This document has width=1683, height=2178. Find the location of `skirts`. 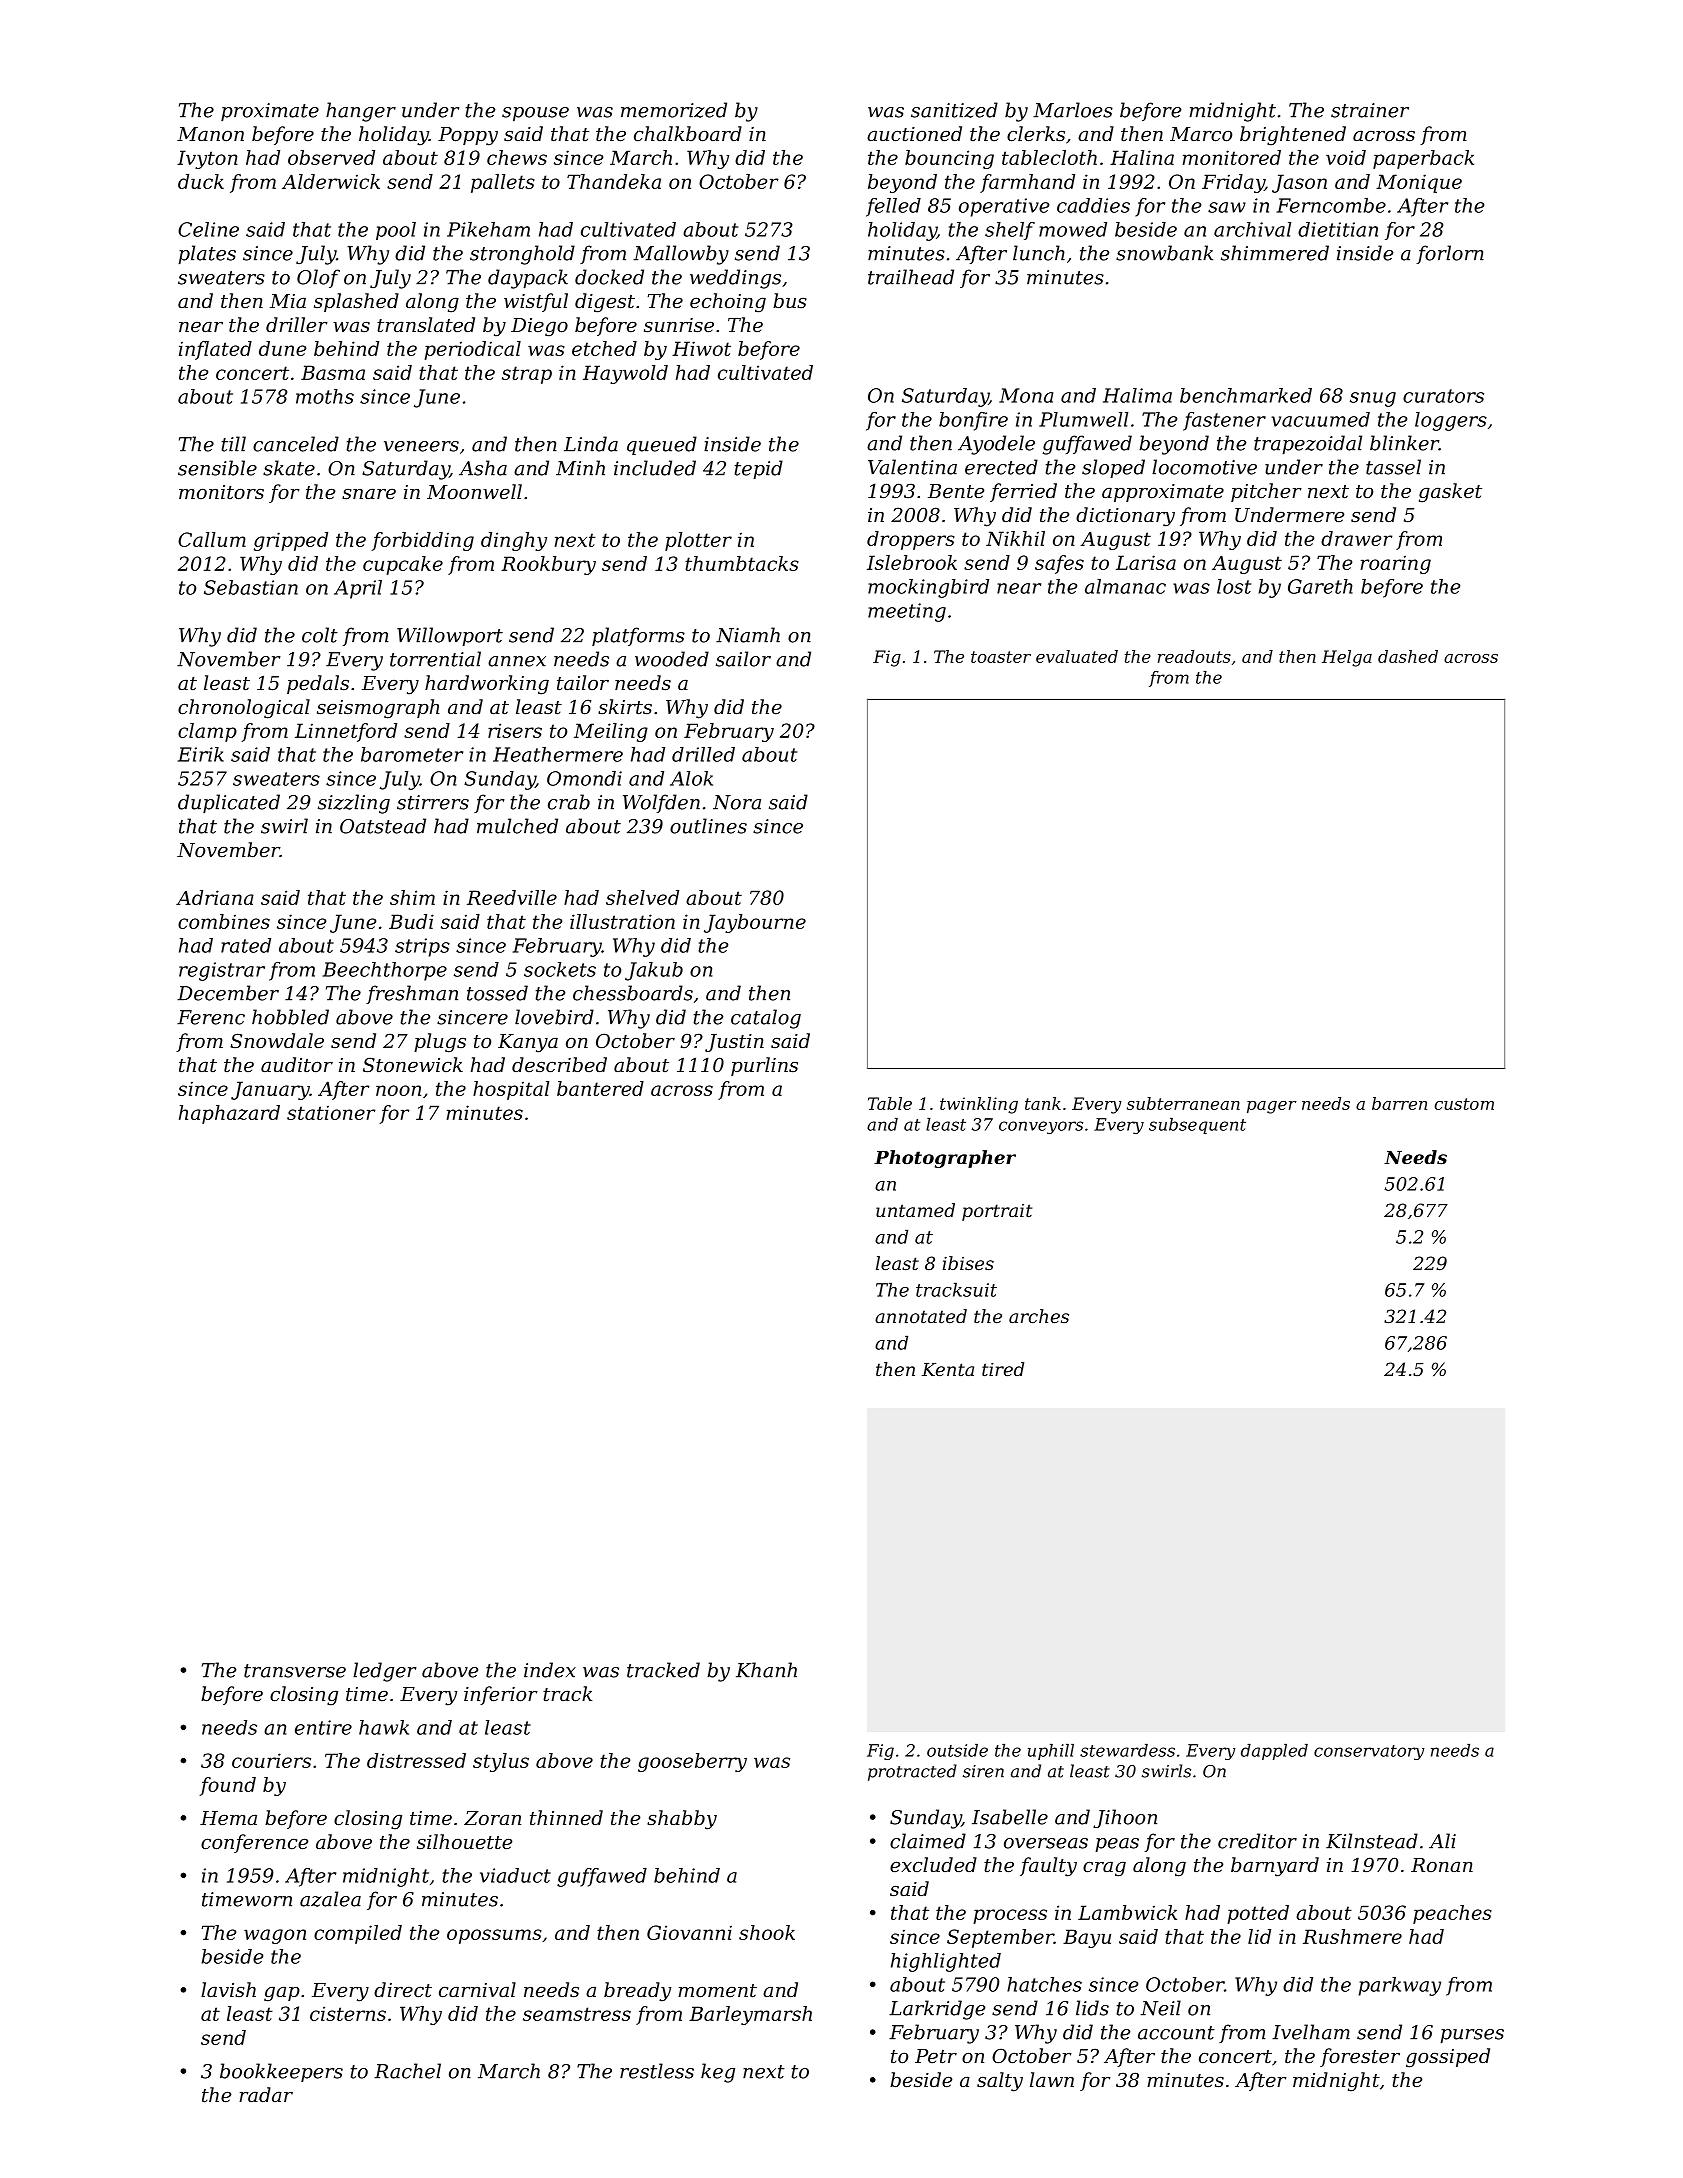

skirts is located at coordinates (625, 706).
